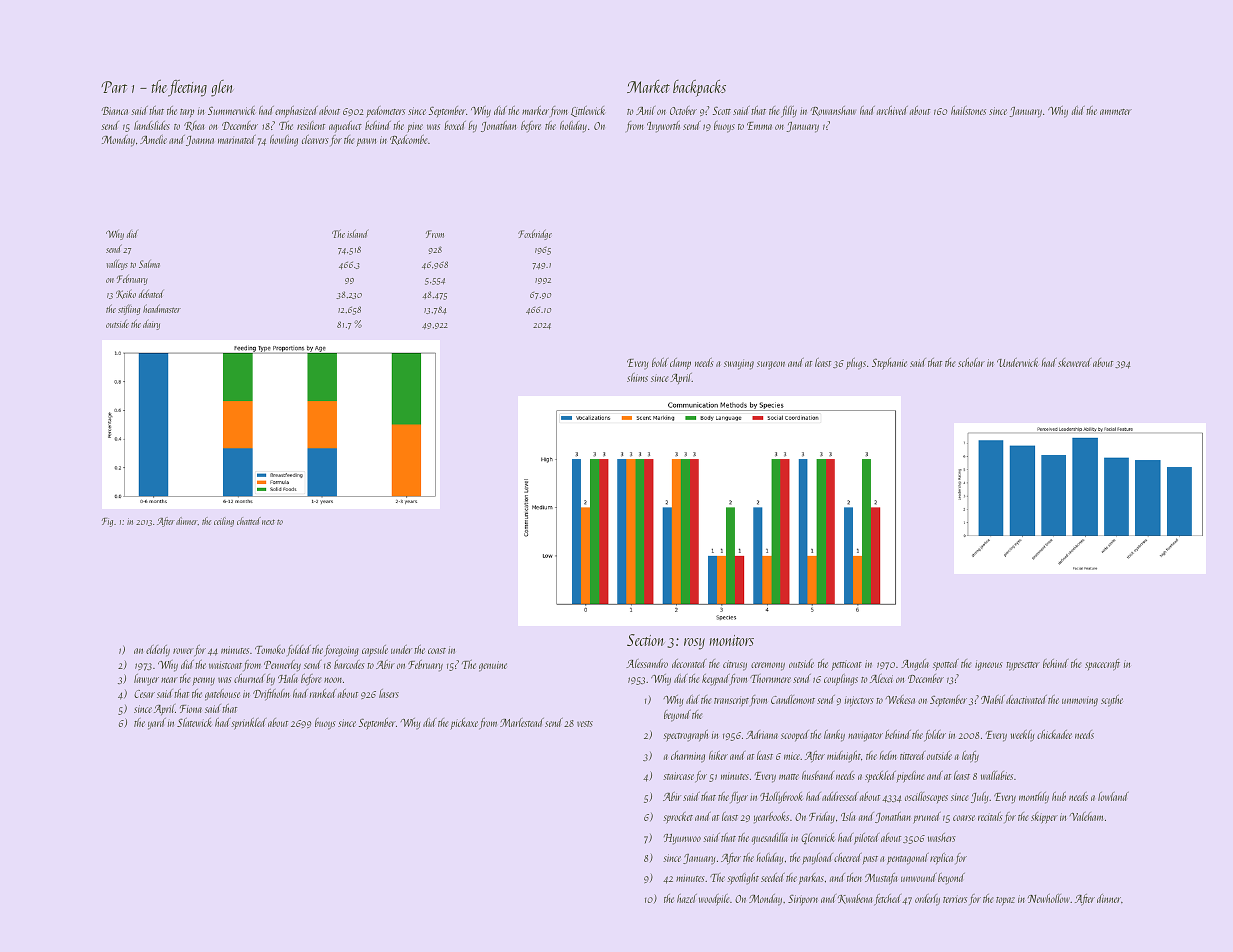  What do you see at coordinates (151, 324) in the screenshot?
I see `dairy` at bounding box center [151, 324].
